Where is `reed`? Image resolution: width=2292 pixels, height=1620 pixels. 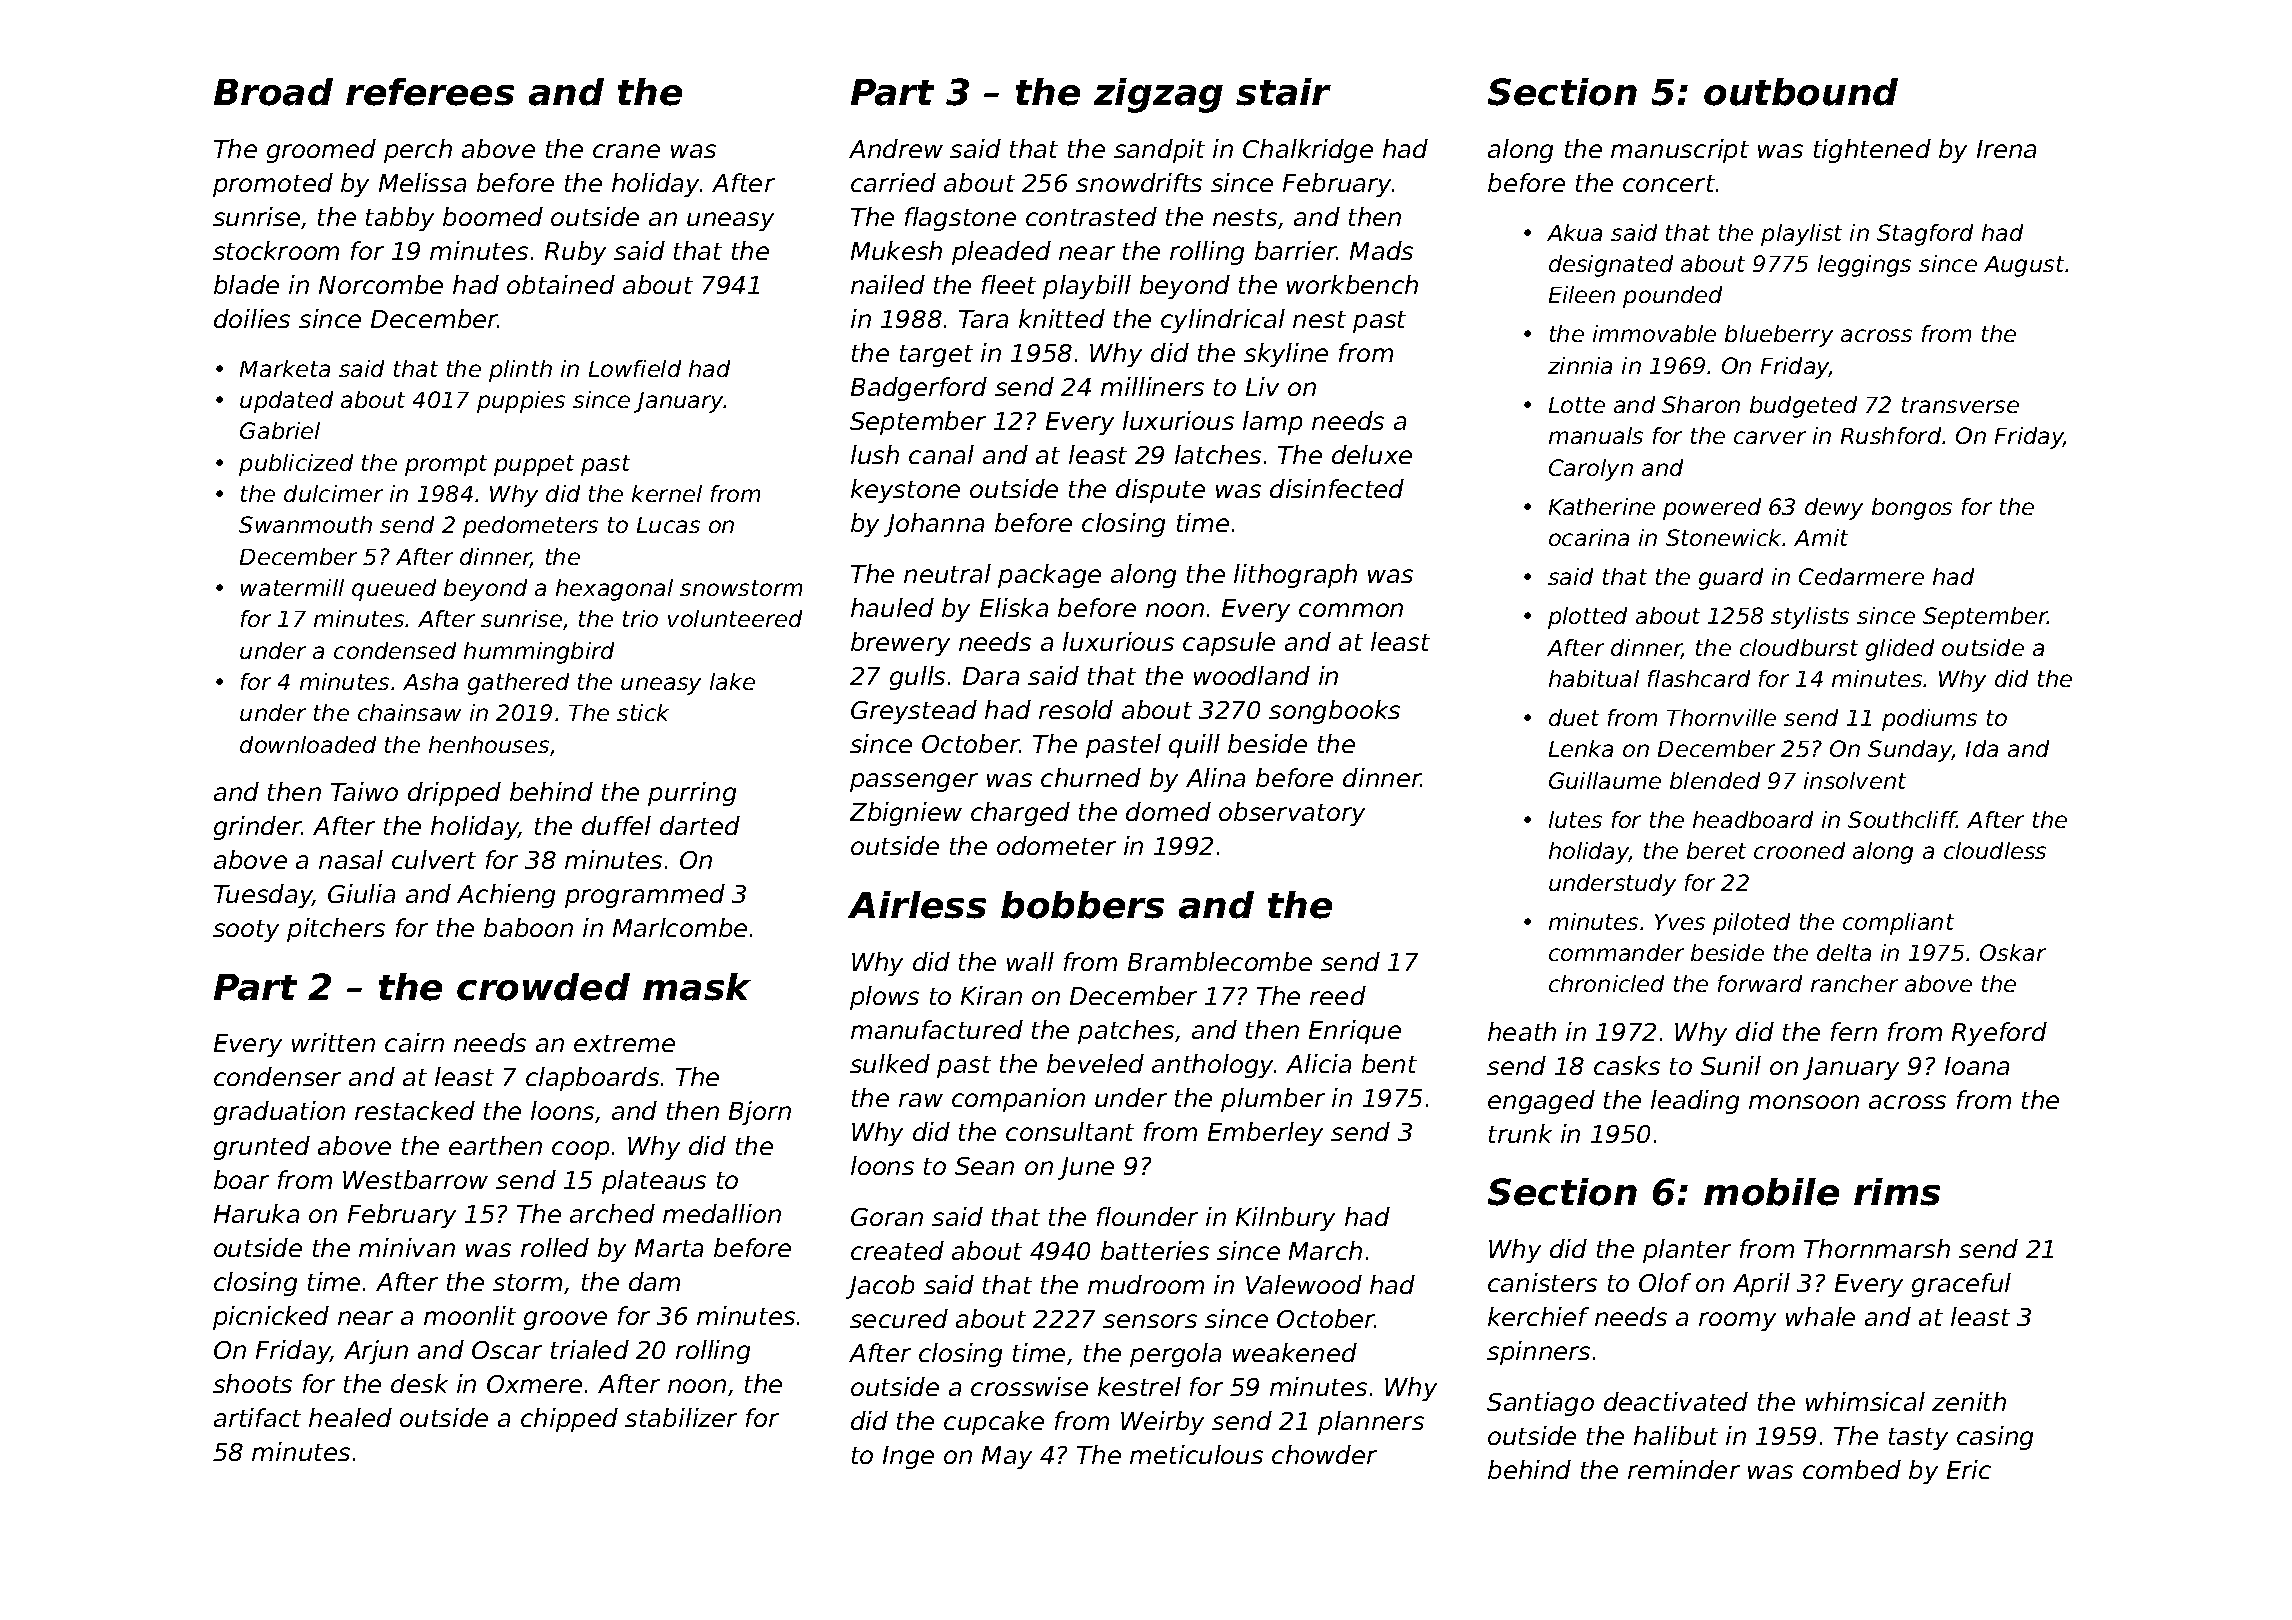 reed is located at coordinates (1338, 995).
